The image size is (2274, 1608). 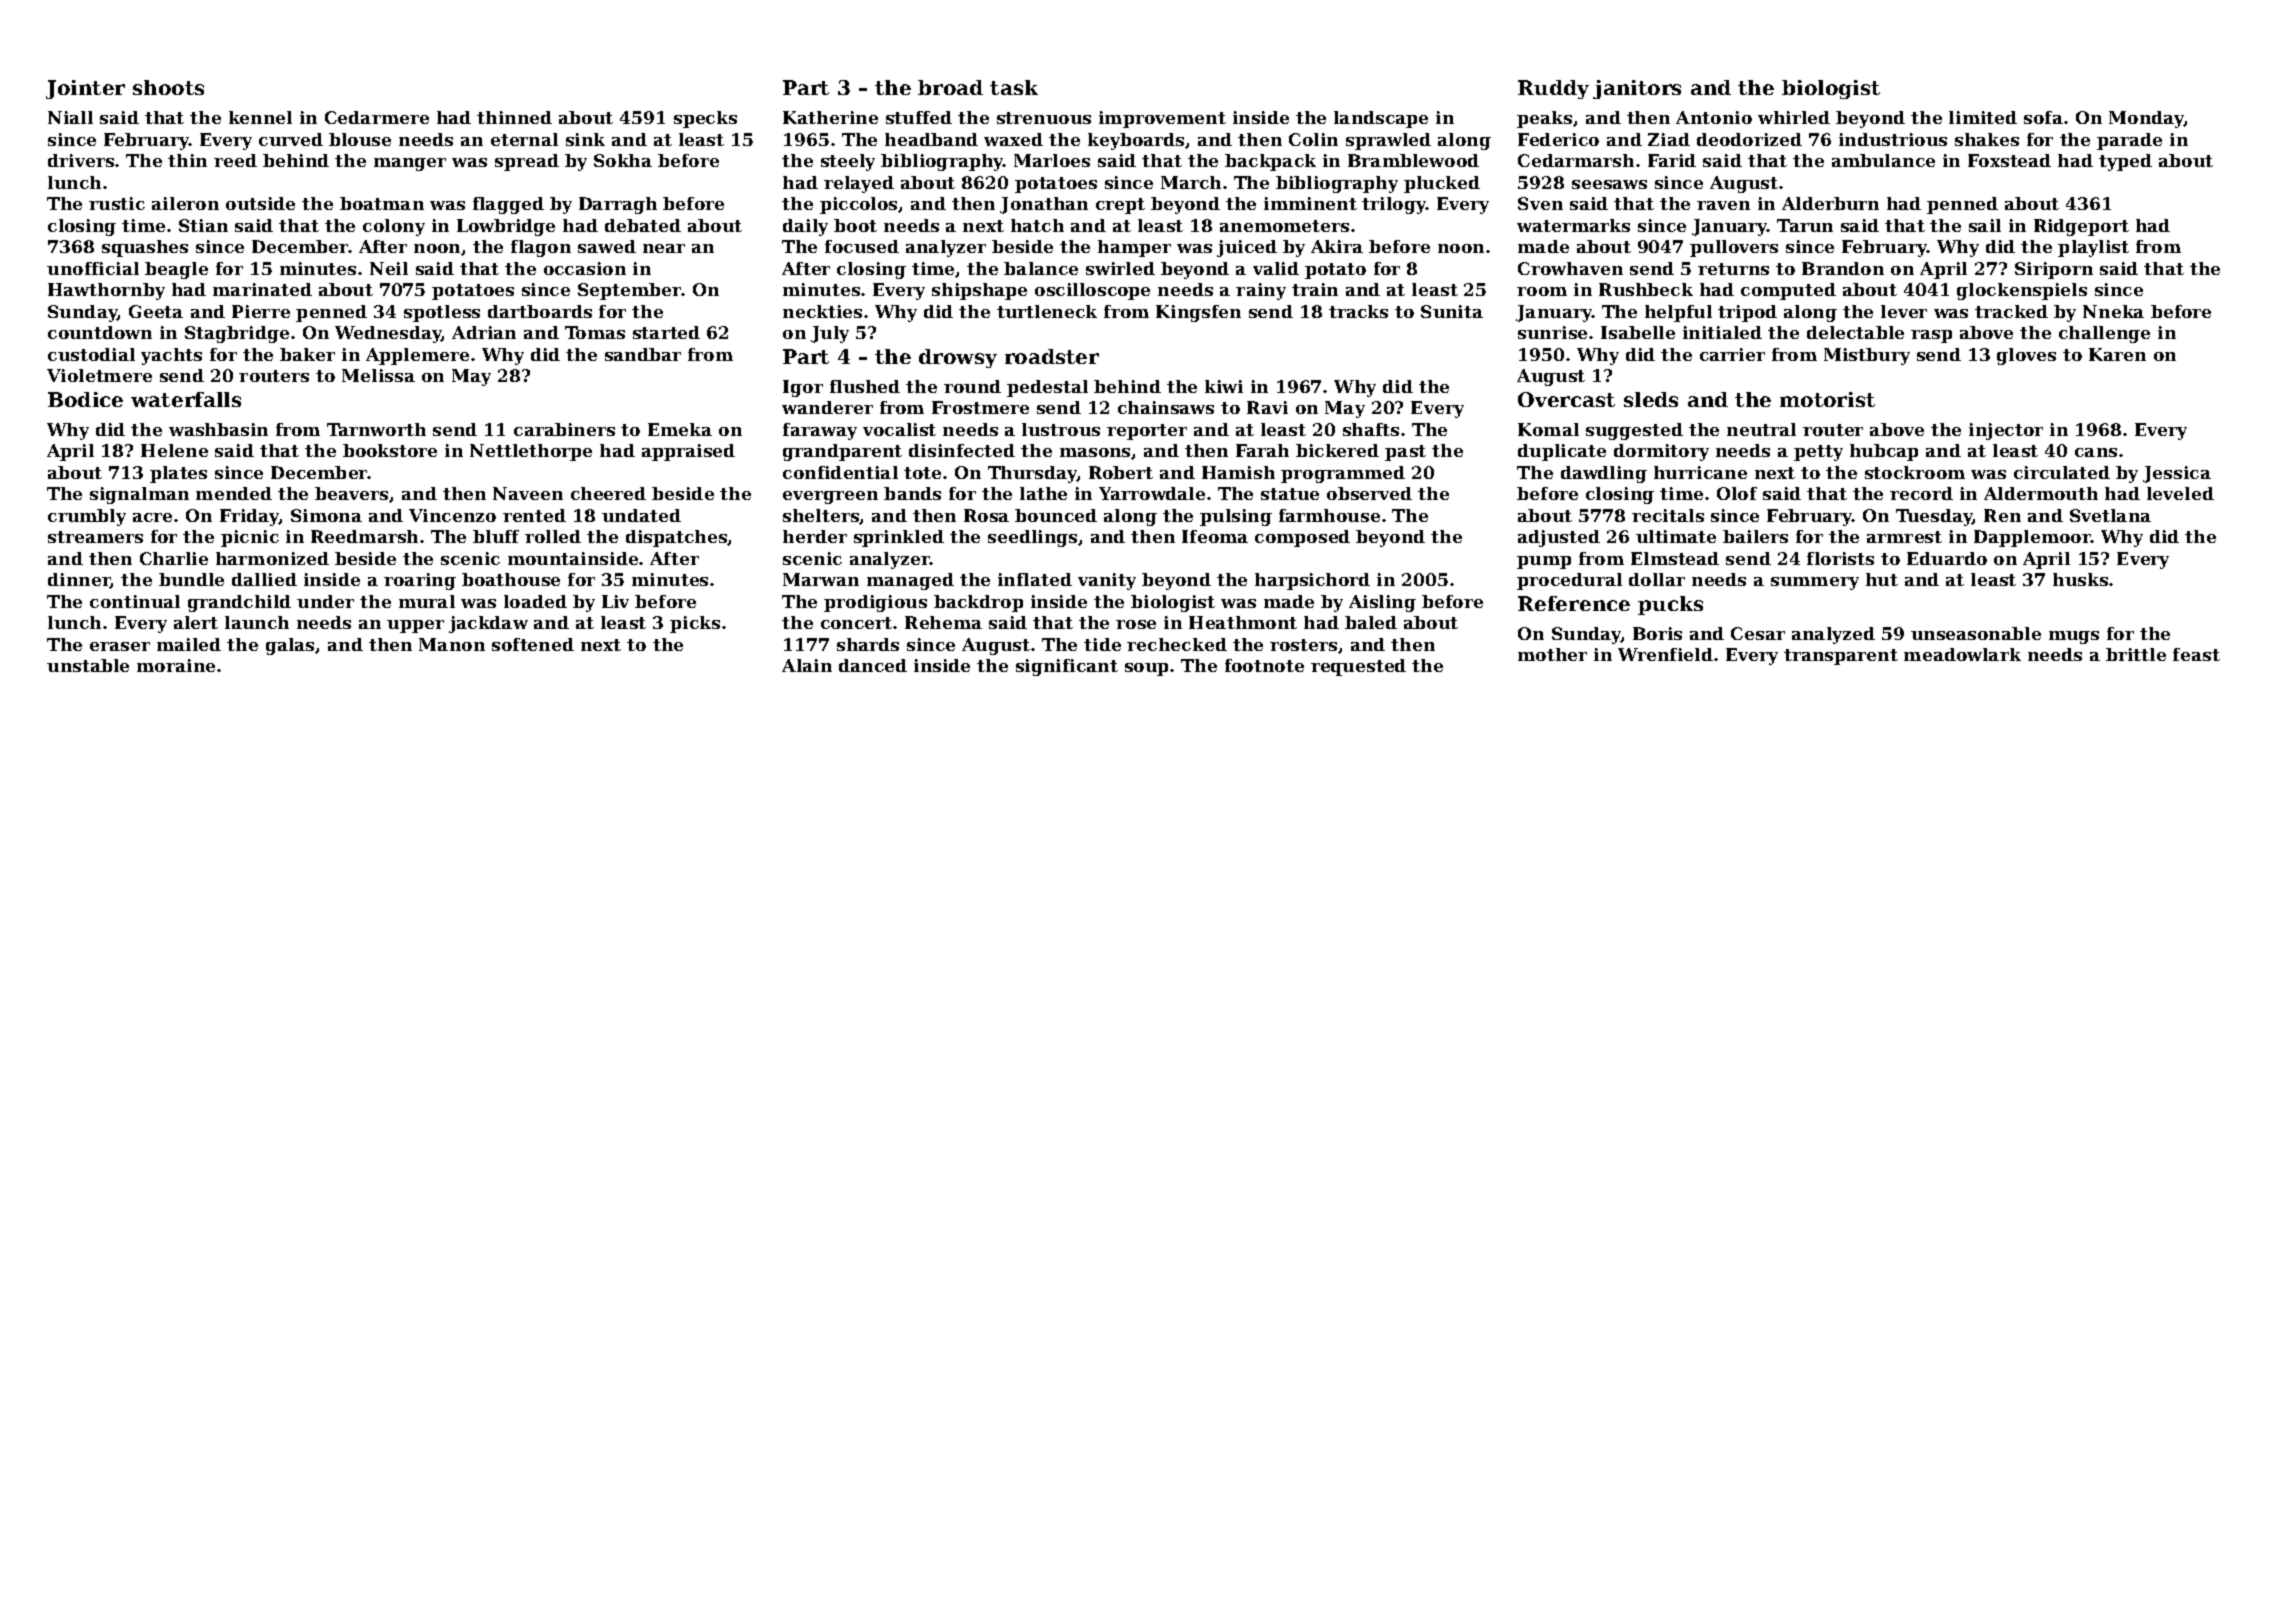 What do you see at coordinates (176, 665) in the page?
I see `moraine` at bounding box center [176, 665].
